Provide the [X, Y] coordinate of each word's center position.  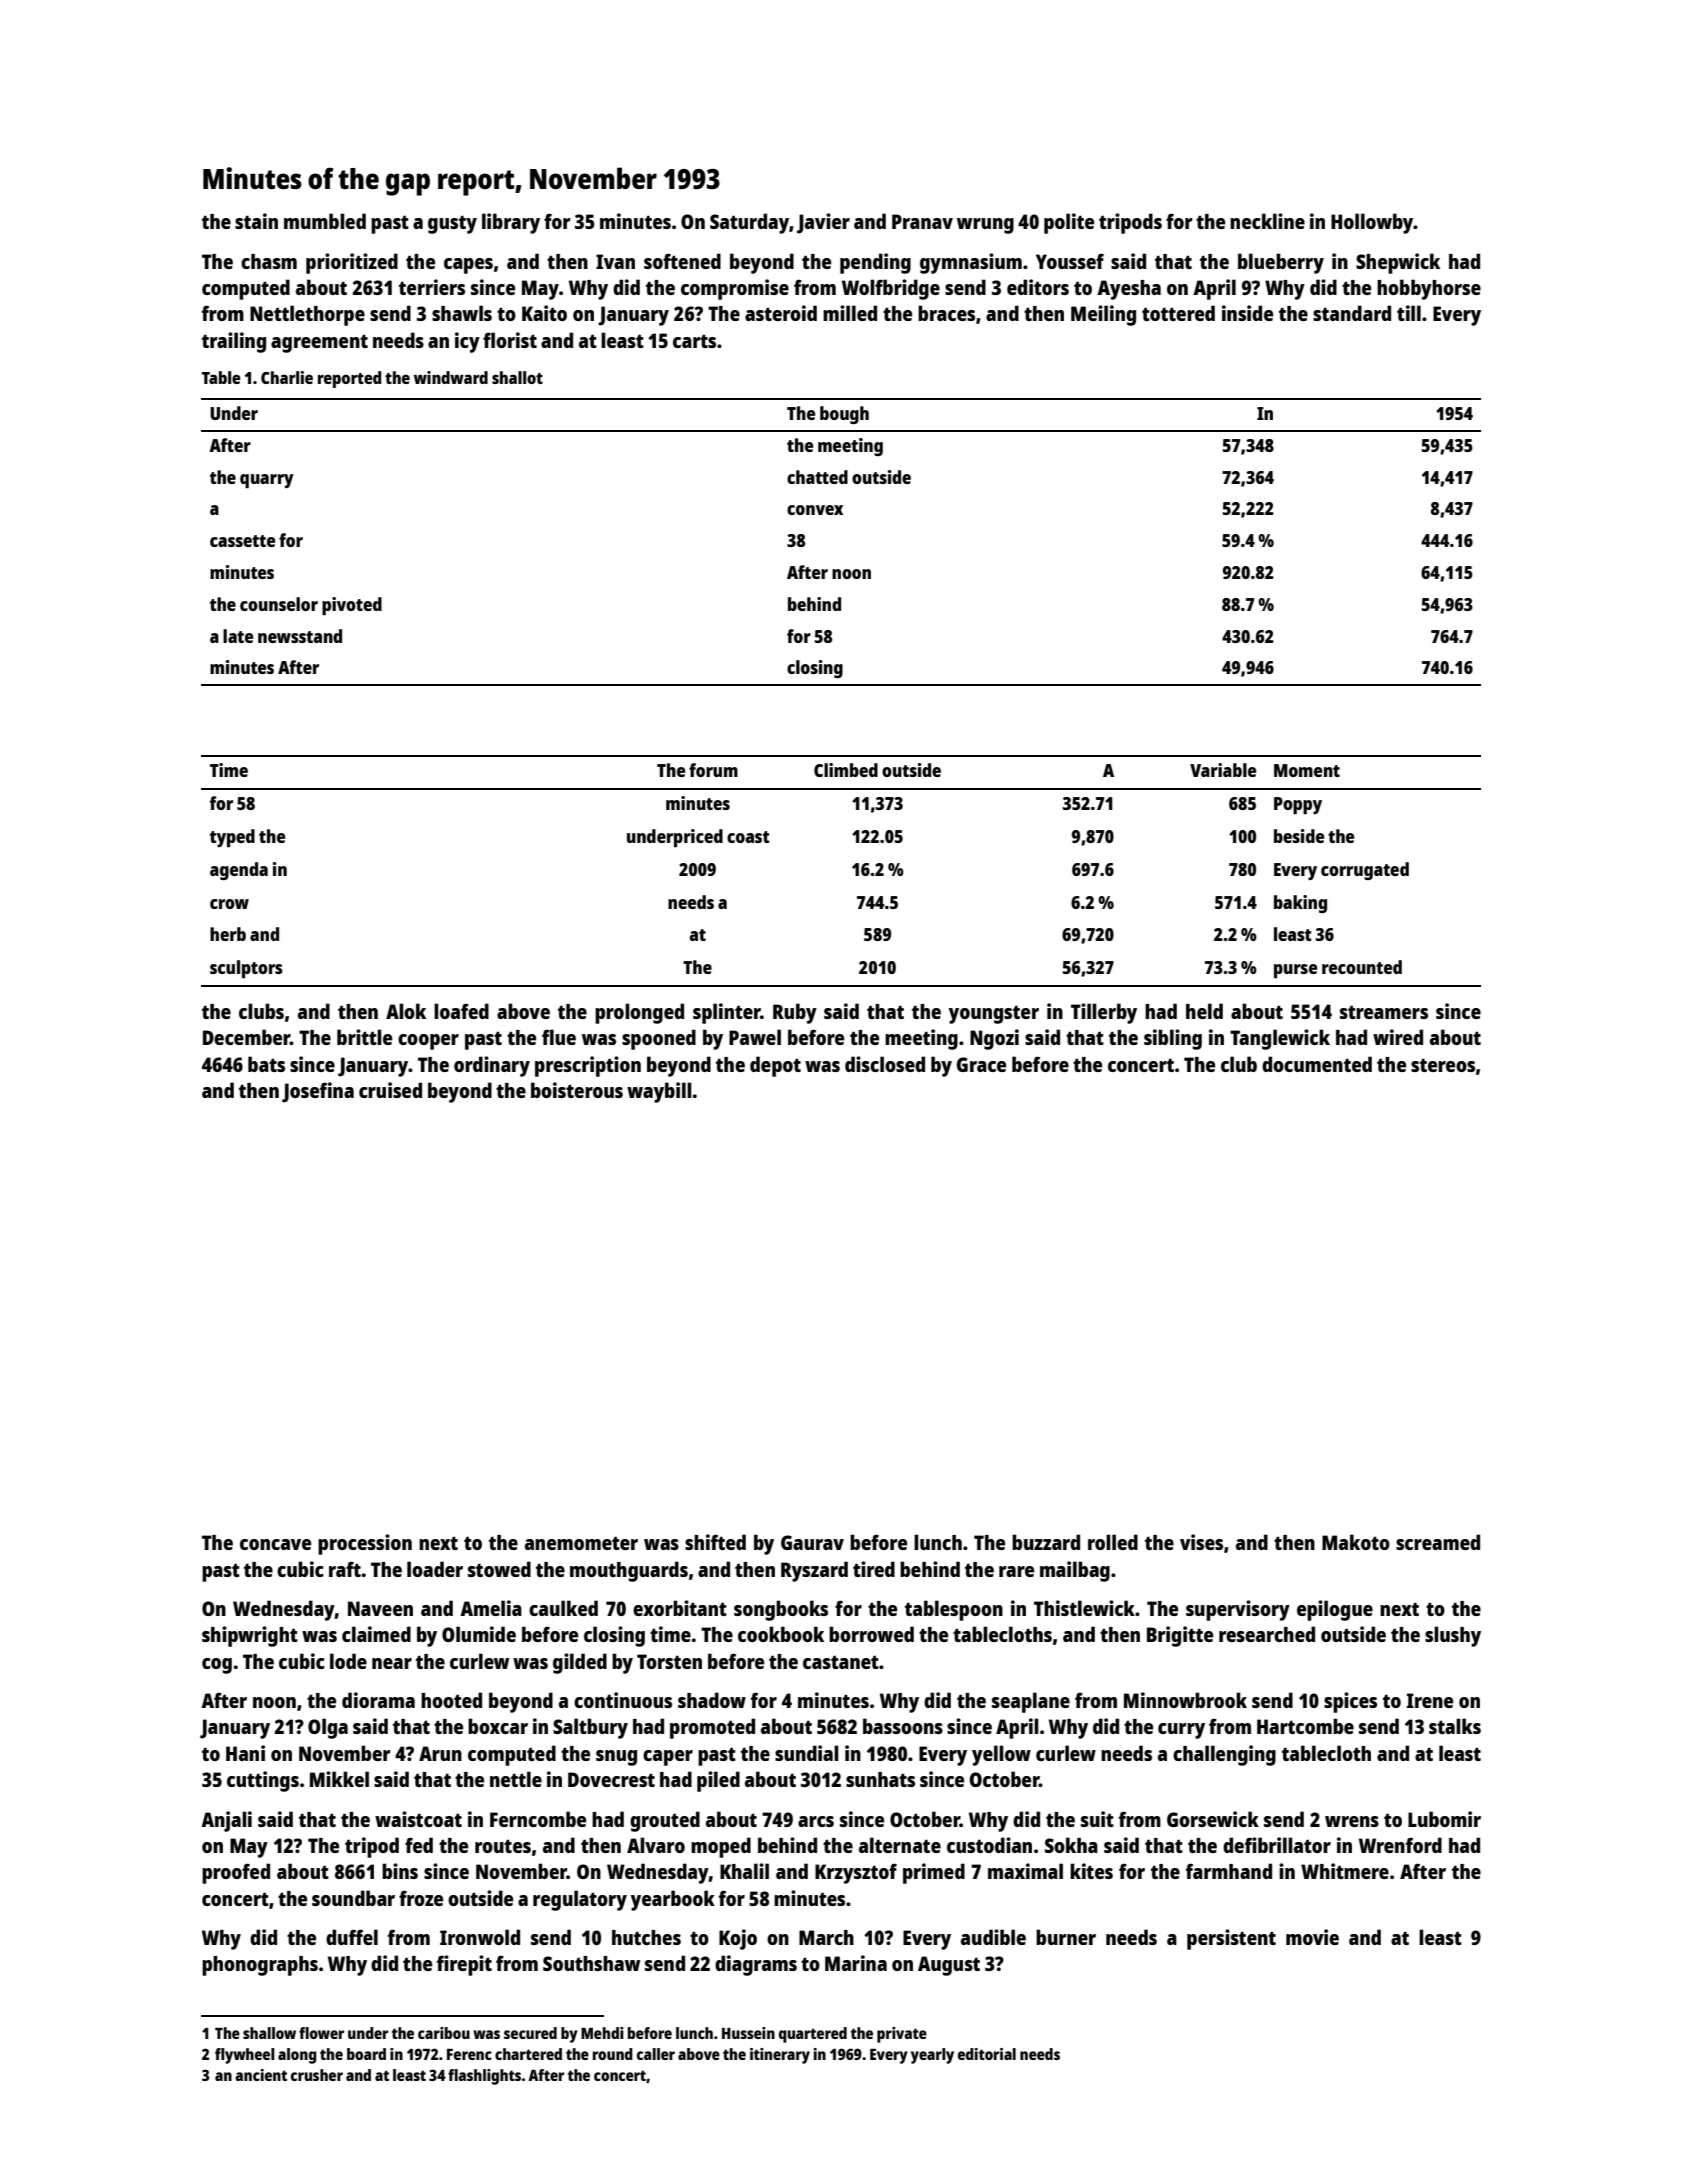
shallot [517, 377]
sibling [1173, 1039]
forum [713, 770]
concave [275, 1544]
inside [1247, 313]
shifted [715, 1542]
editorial [987, 2054]
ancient [261, 2075]
